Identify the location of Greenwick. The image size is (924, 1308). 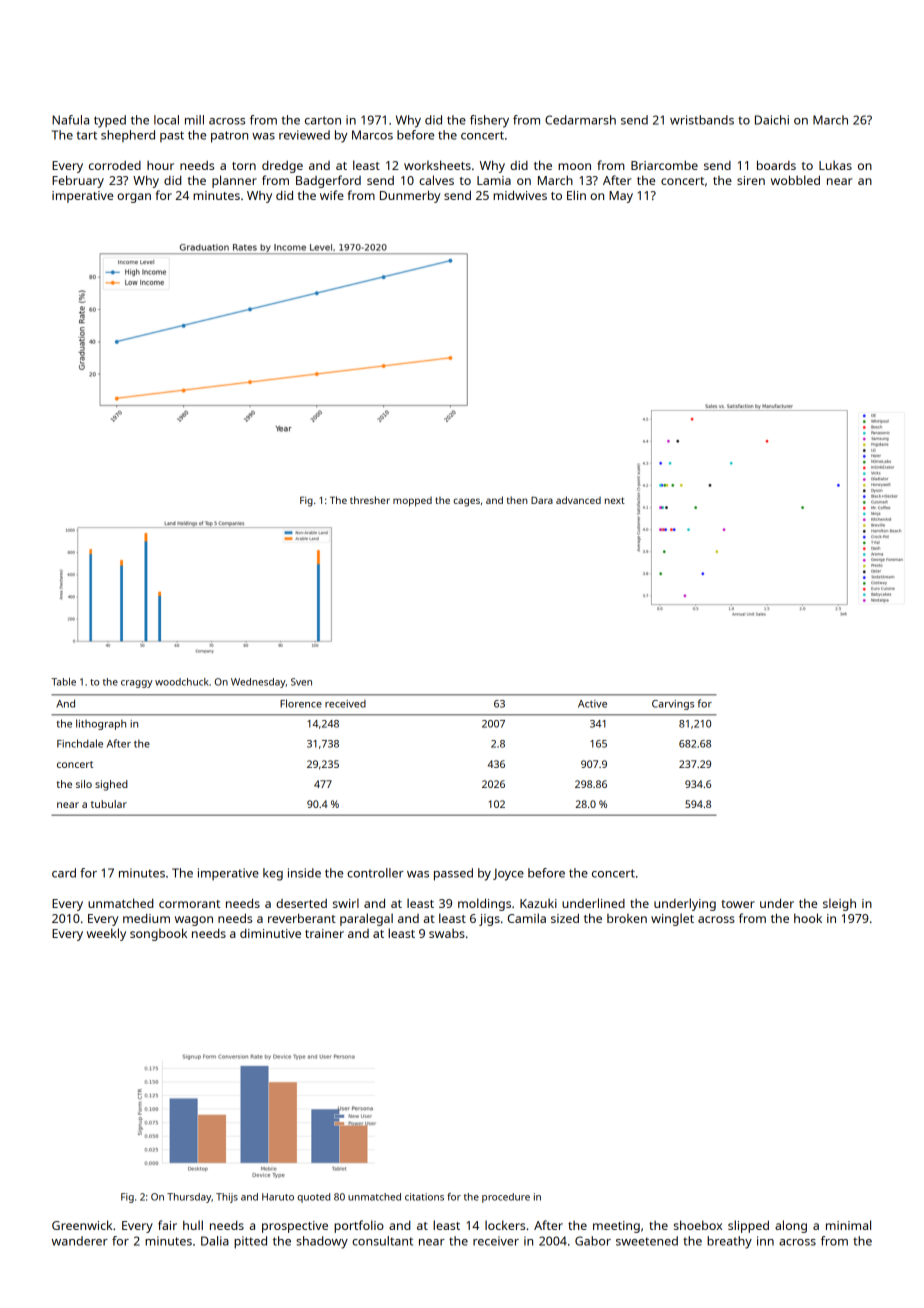
(82, 1225).
